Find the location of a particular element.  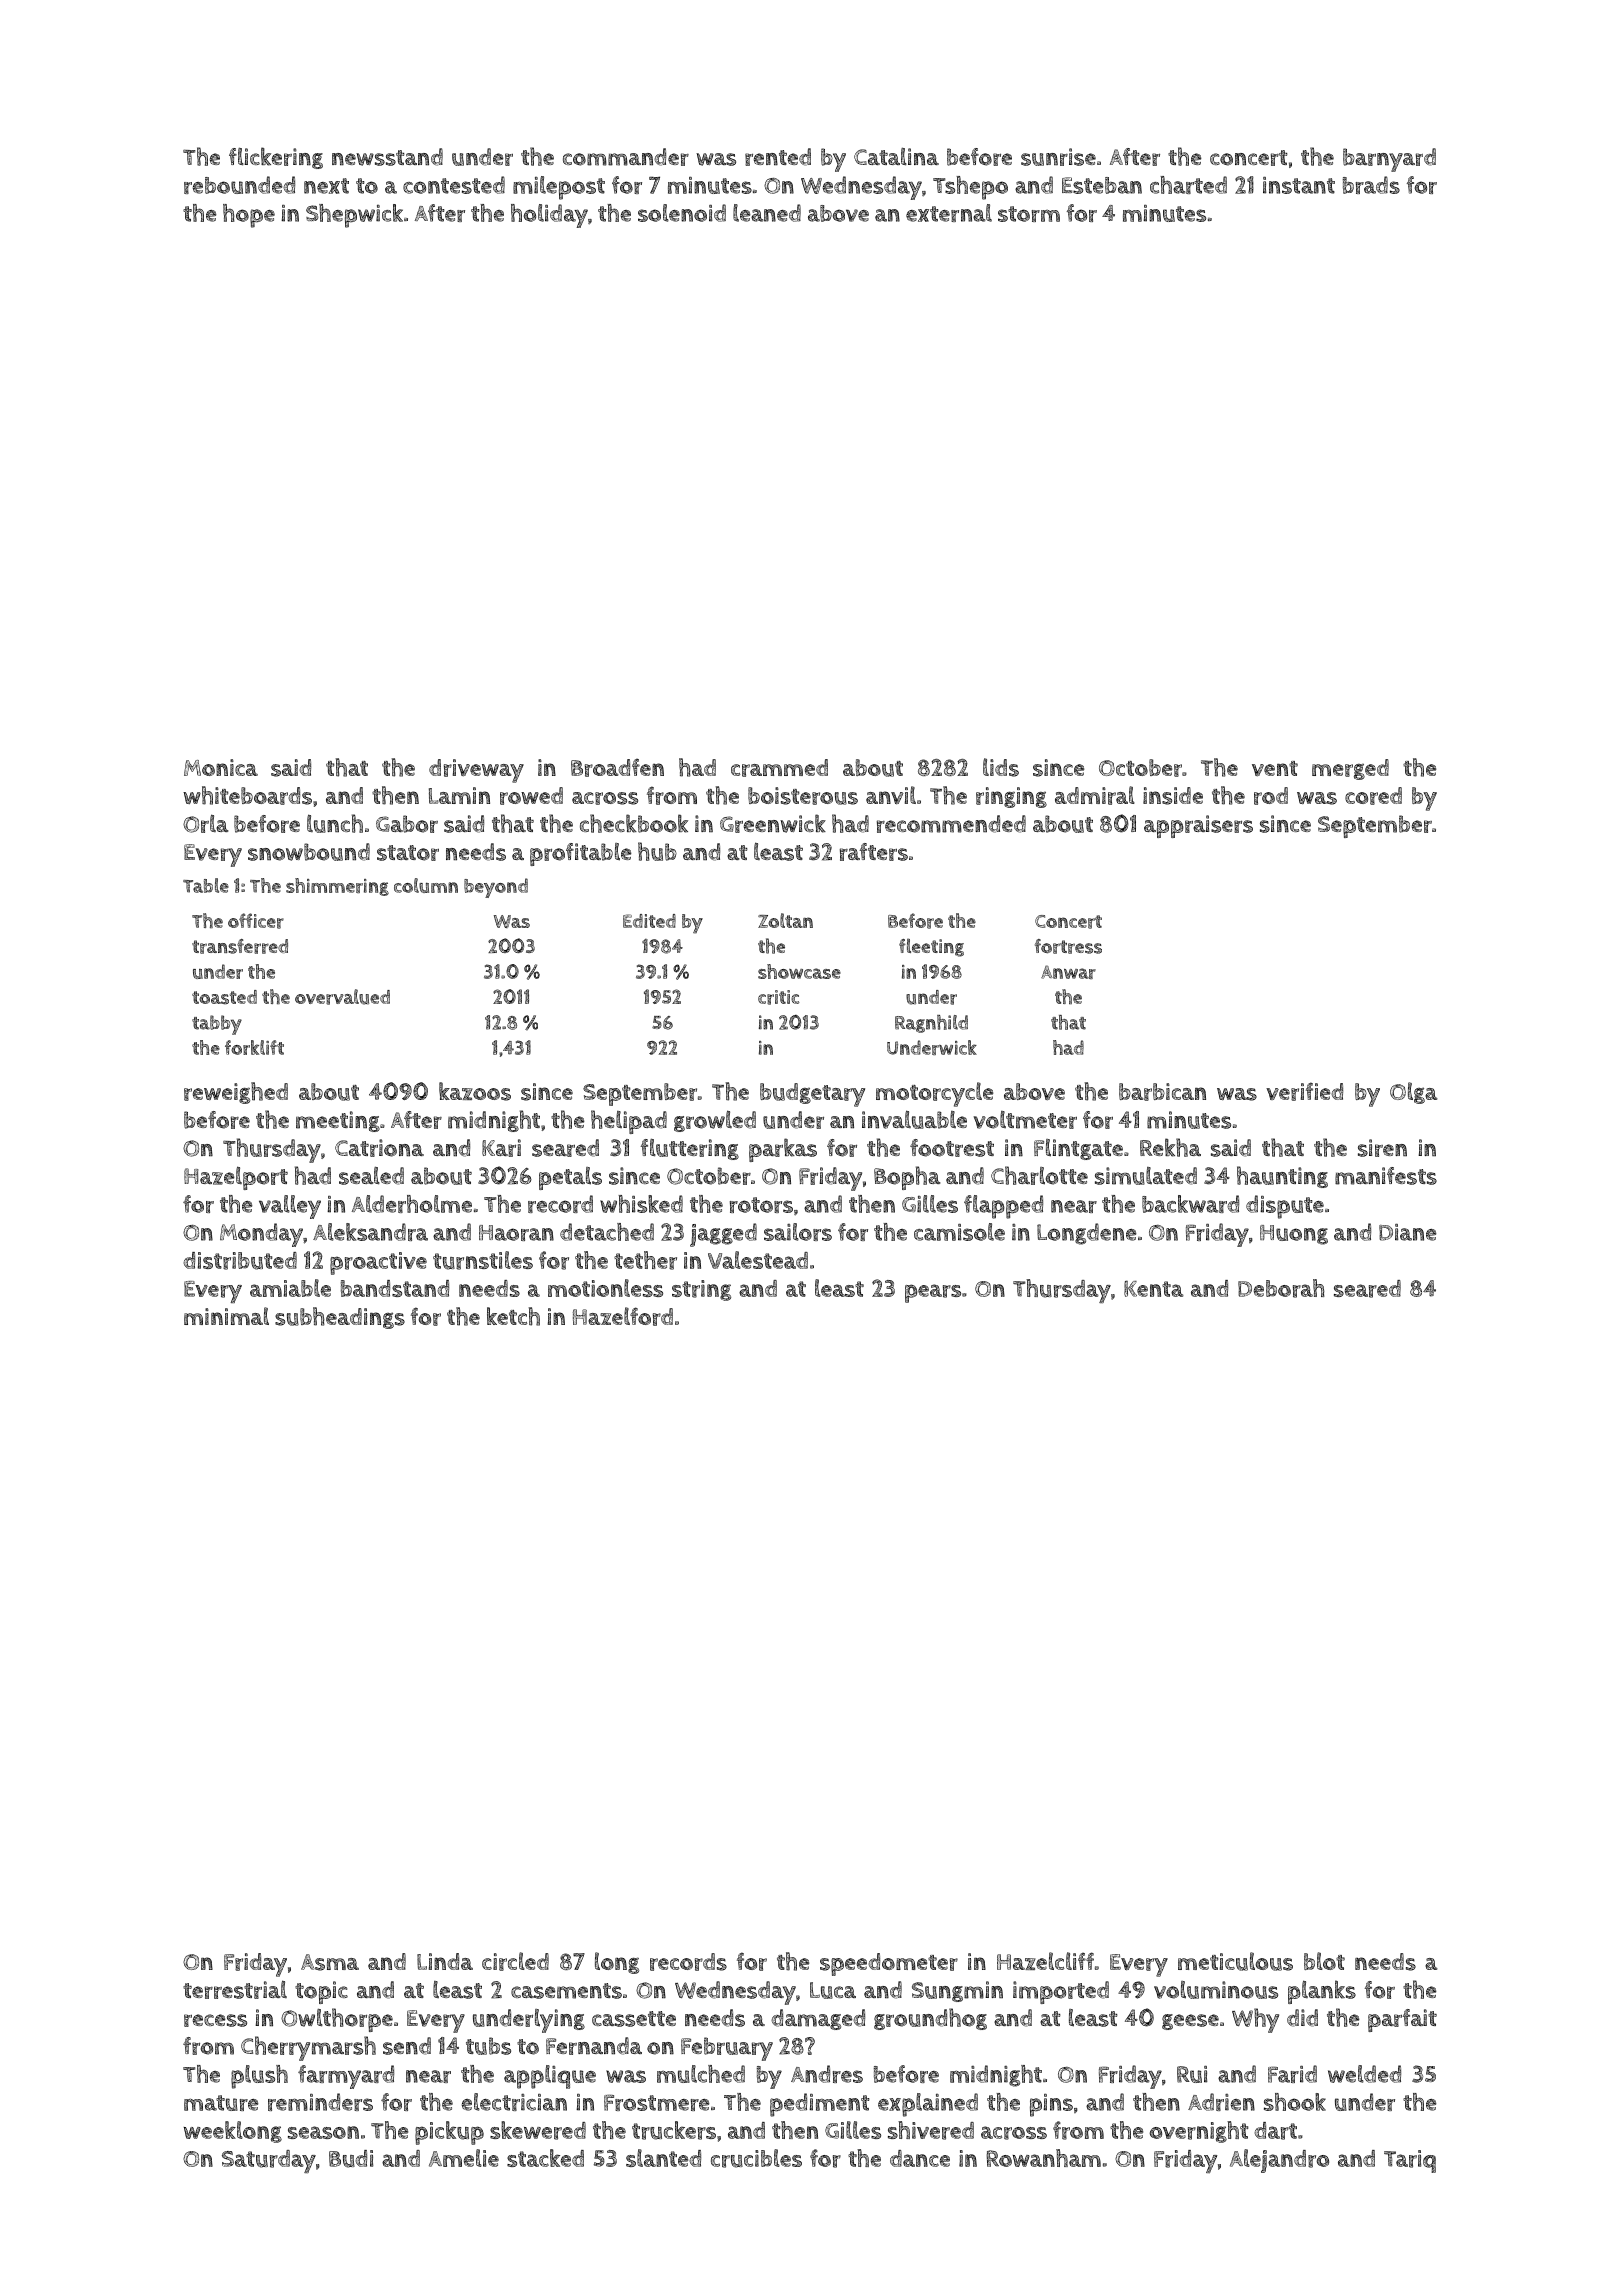

brads is located at coordinates (1371, 185).
